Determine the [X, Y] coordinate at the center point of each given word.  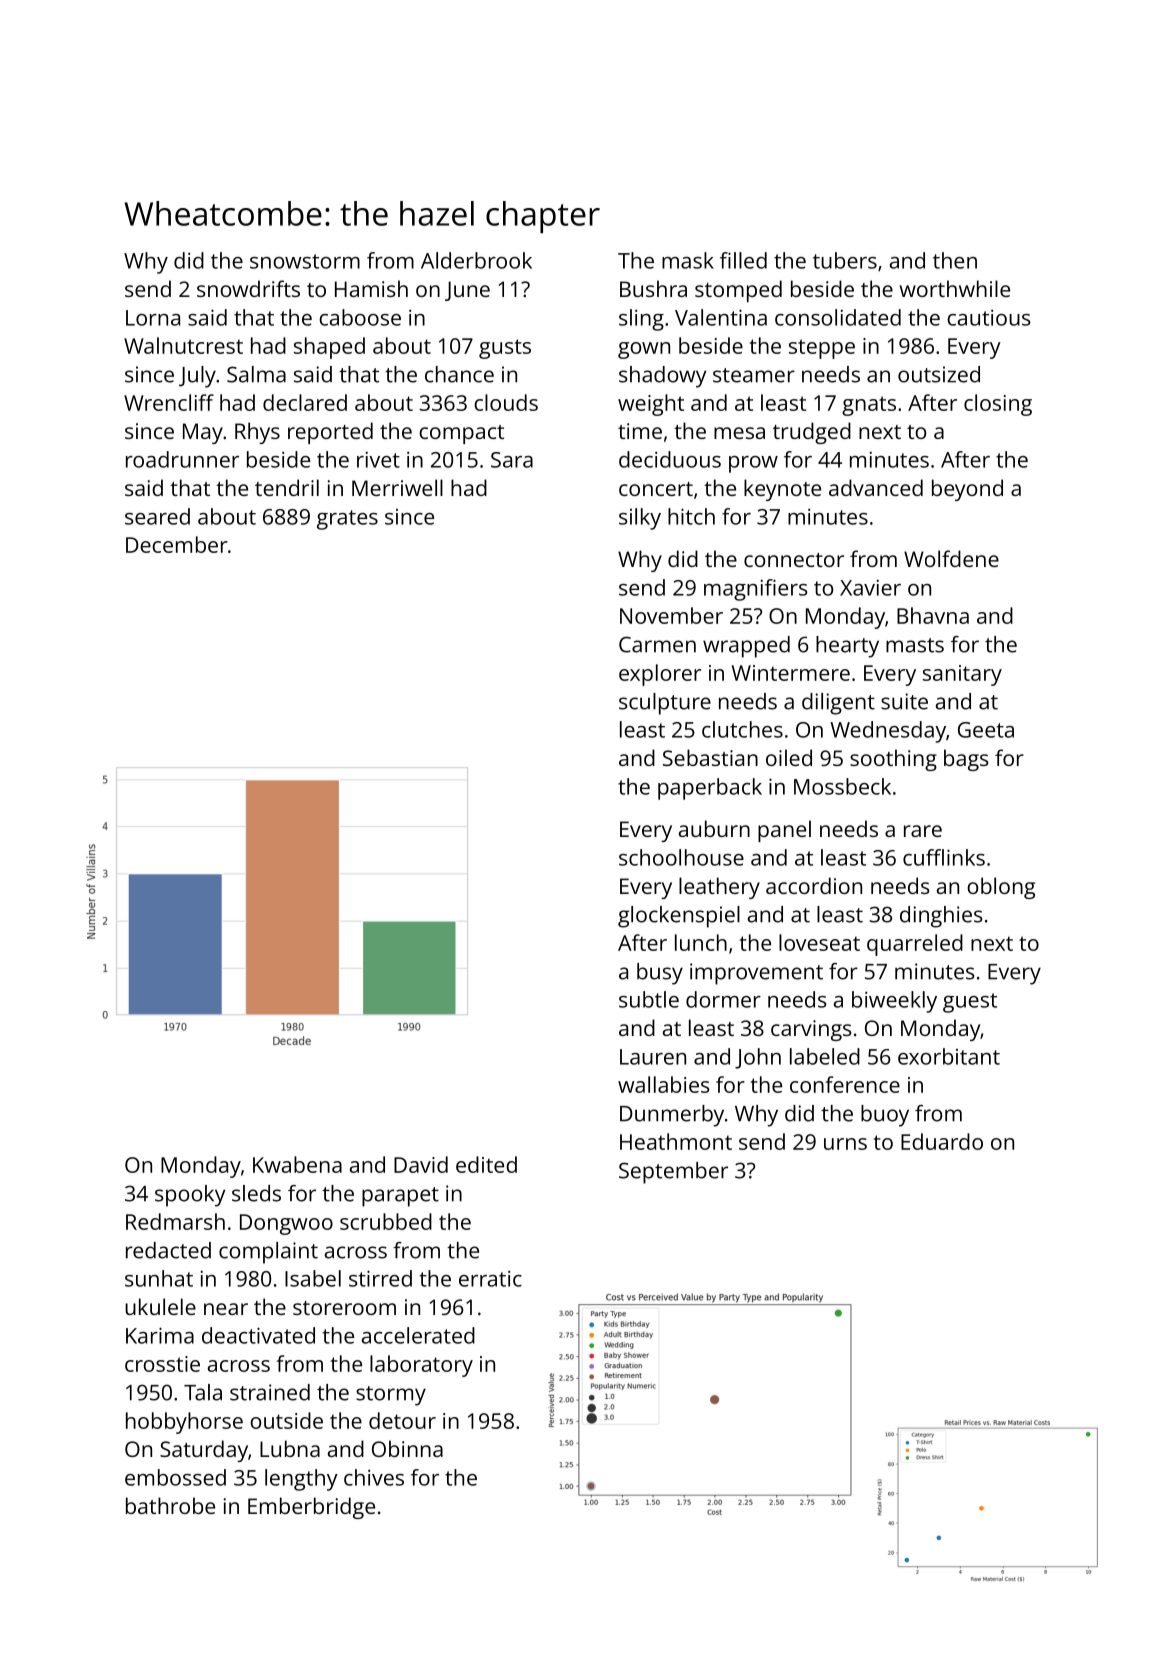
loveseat [819, 942]
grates [347, 520]
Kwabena [297, 1164]
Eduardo [942, 1141]
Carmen [657, 644]
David [421, 1164]
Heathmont [676, 1141]
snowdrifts [248, 288]
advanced [876, 487]
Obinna [407, 1448]
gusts [505, 349]
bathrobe [170, 1505]
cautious [989, 318]
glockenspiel [679, 917]
